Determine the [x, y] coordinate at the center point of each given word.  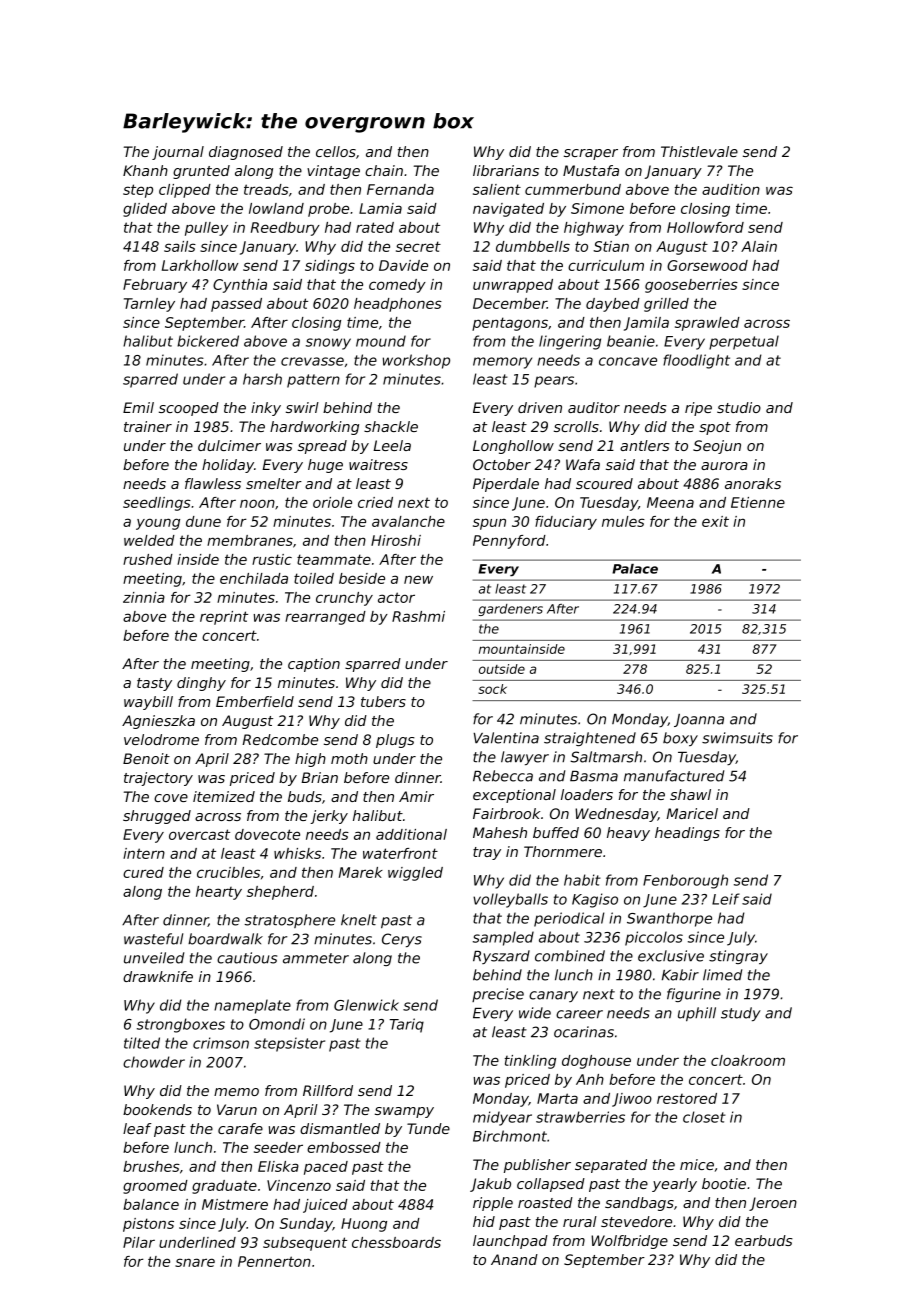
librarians [506, 170]
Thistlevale [699, 151]
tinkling [530, 1062]
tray [487, 853]
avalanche [408, 521]
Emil [138, 407]
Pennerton [274, 1261]
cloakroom [748, 1060]
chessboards [396, 1242]
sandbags [639, 1204]
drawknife [158, 976]
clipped [185, 191]
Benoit [146, 758]
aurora [724, 466]
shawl [690, 794]
